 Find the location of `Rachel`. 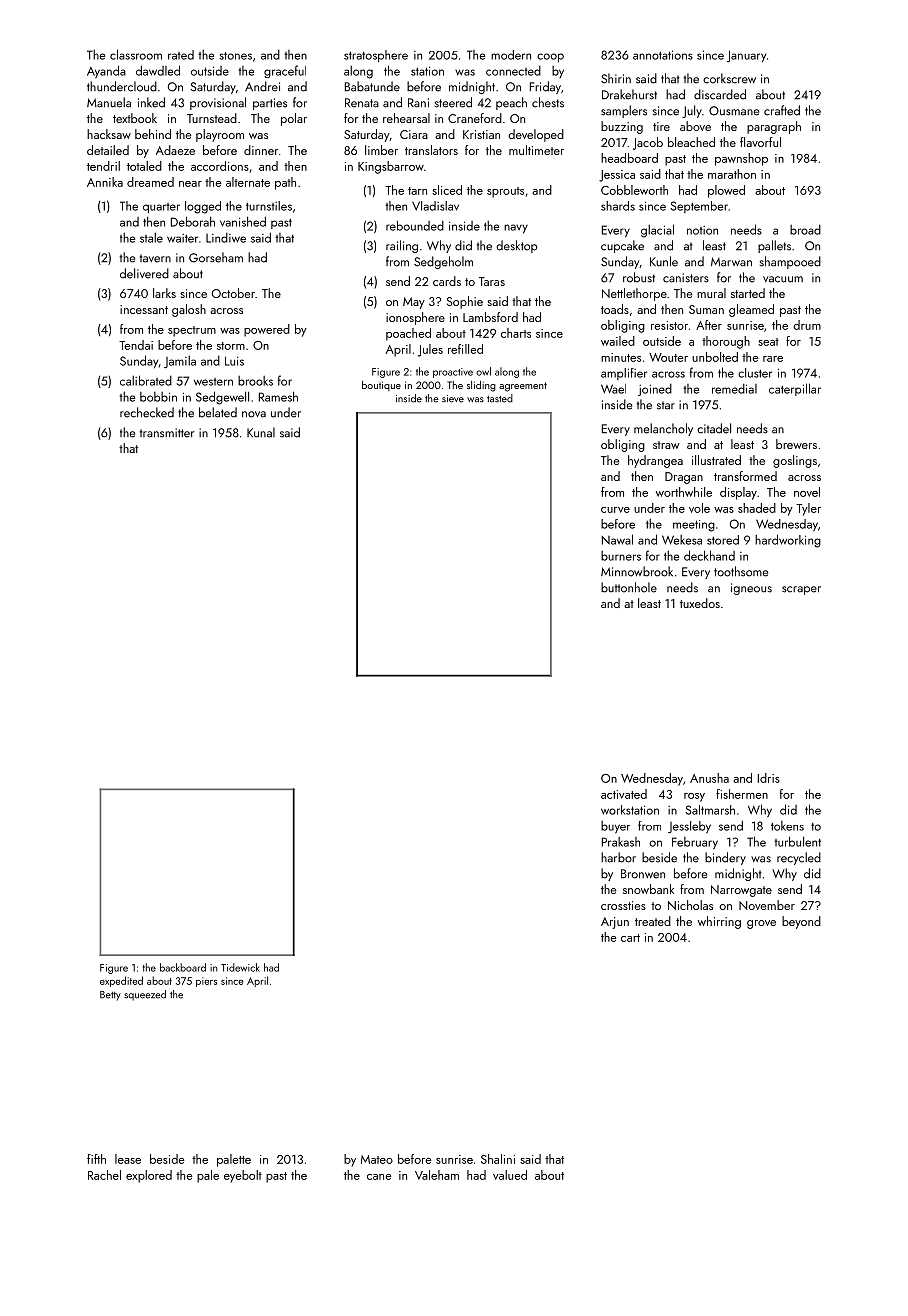

Rachel is located at coordinates (104, 1175).
